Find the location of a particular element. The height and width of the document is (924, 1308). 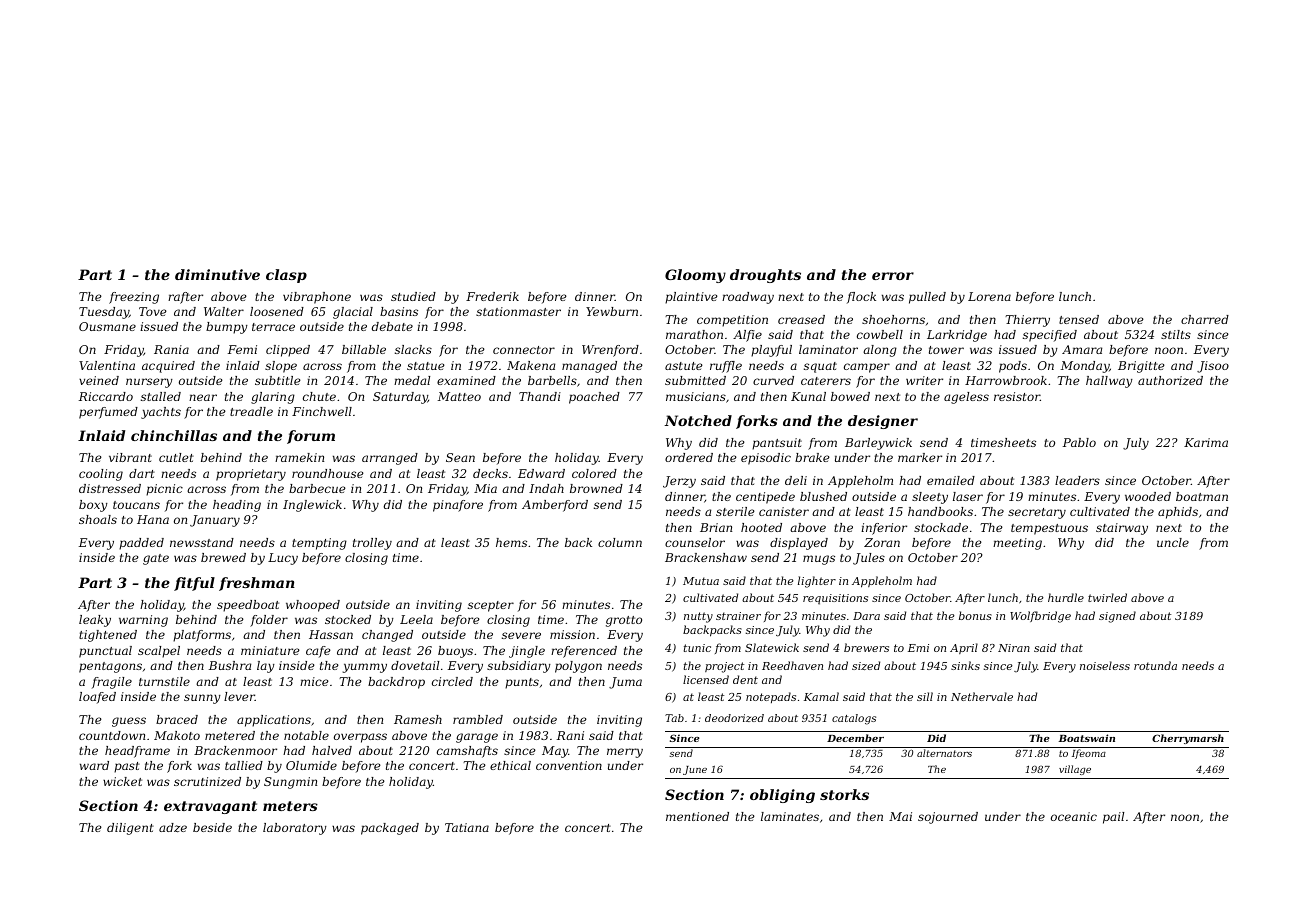

error is located at coordinates (893, 276).
